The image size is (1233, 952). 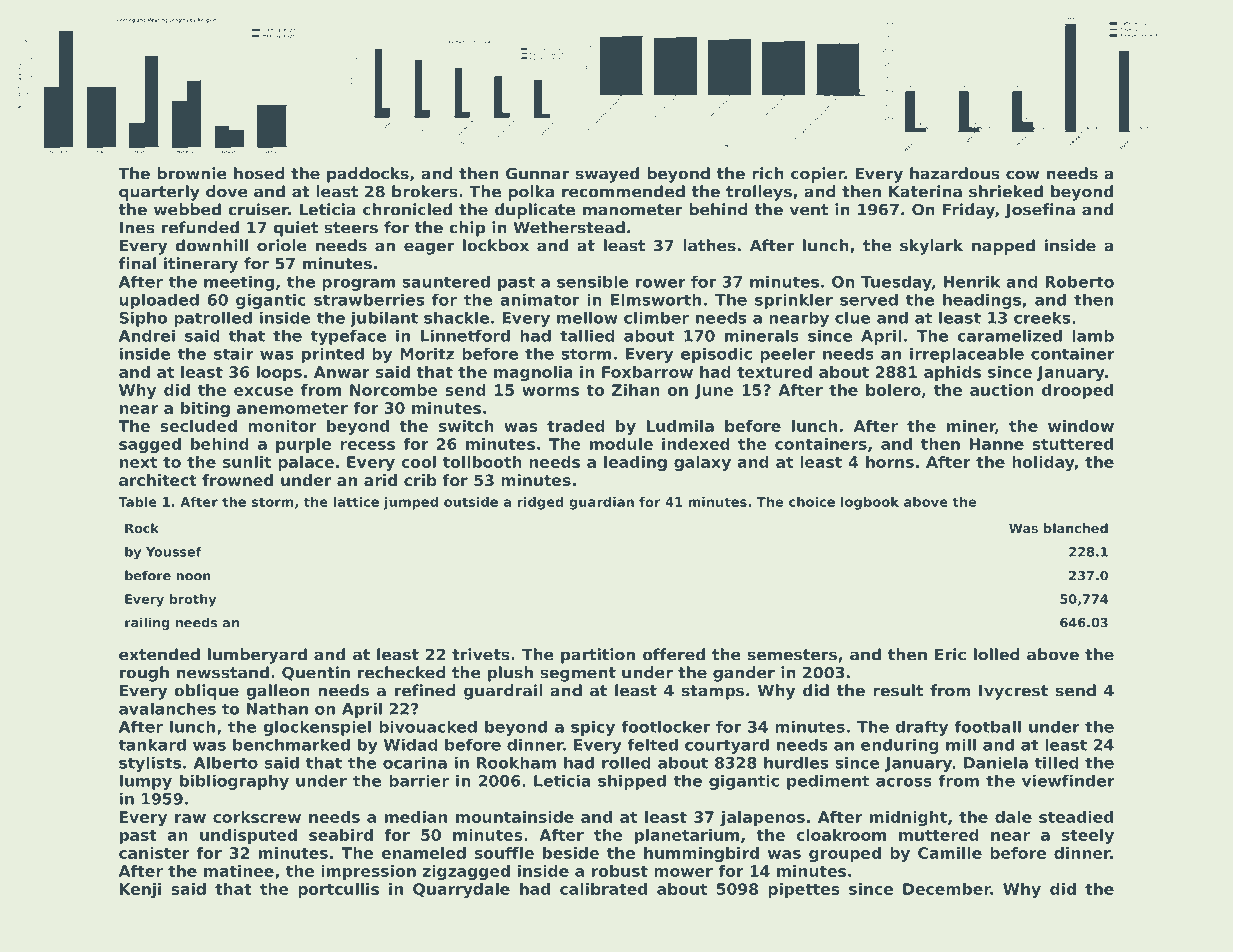 What do you see at coordinates (465, 335) in the screenshot?
I see `Linnetford` at bounding box center [465, 335].
